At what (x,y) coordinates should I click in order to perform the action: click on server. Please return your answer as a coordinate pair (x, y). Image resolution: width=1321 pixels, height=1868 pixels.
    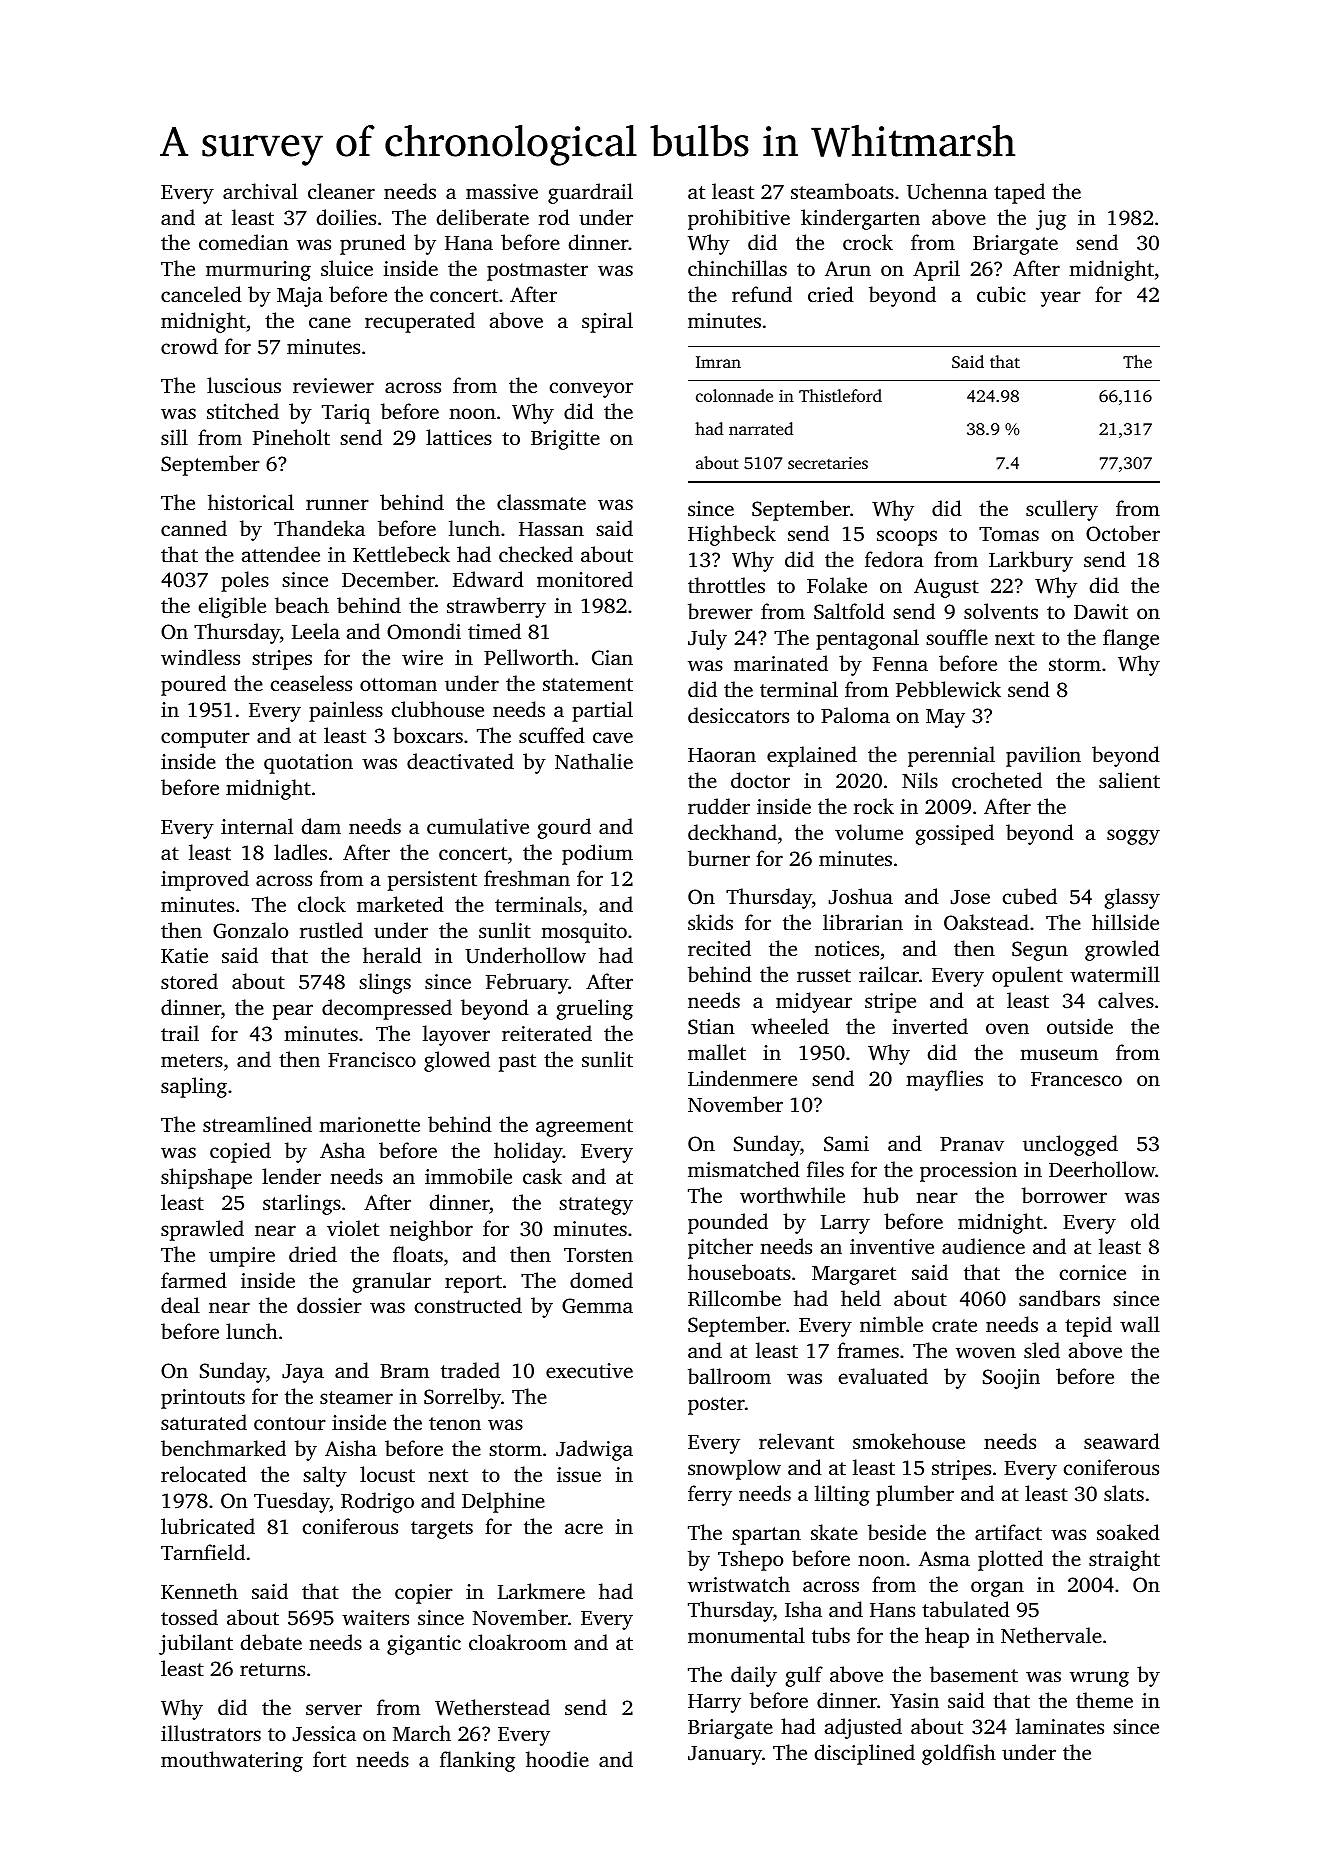
    Looking at the image, I should click on (334, 1709).
